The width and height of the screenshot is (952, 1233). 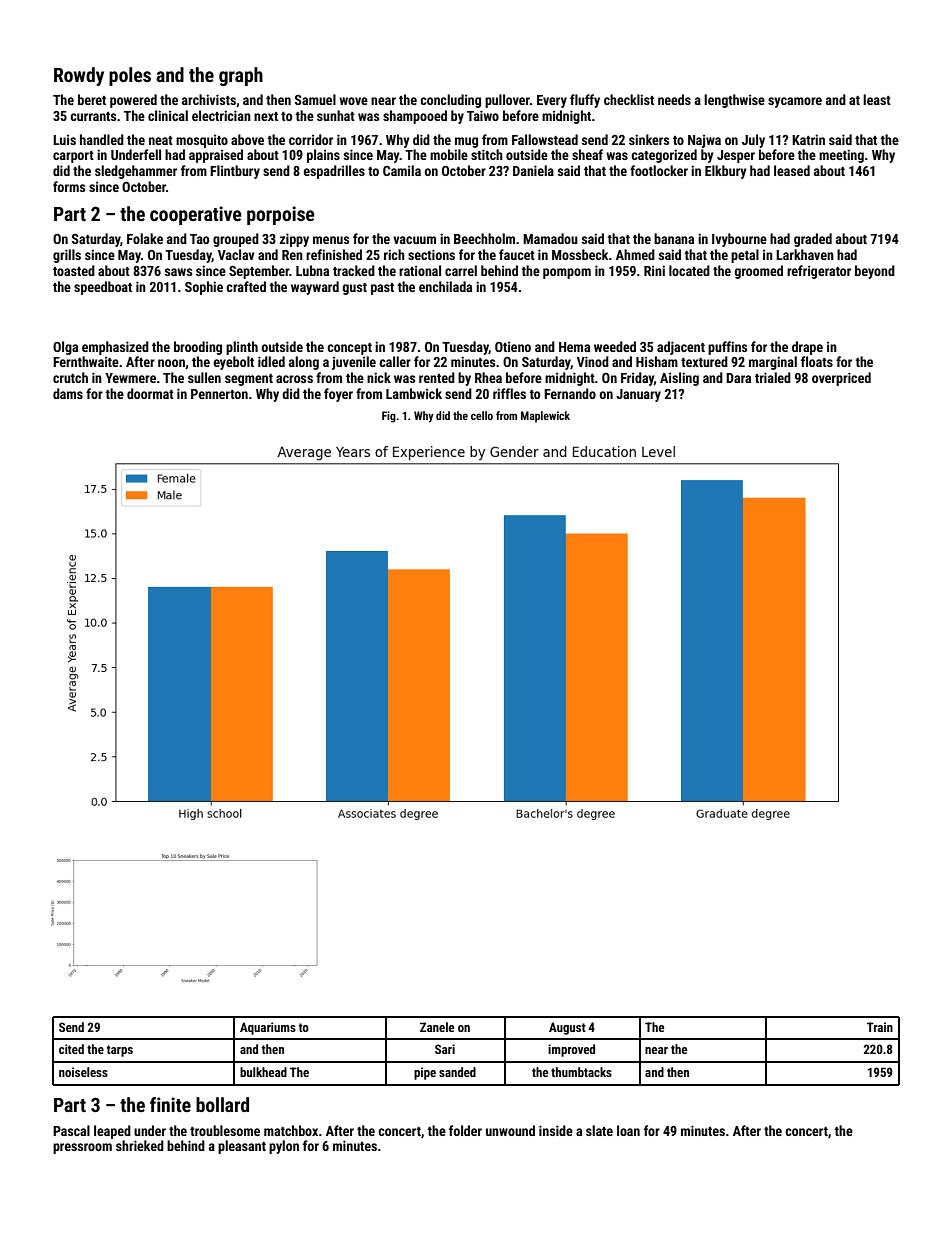 What do you see at coordinates (482, 415) in the screenshot?
I see `cello` at bounding box center [482, 415].
